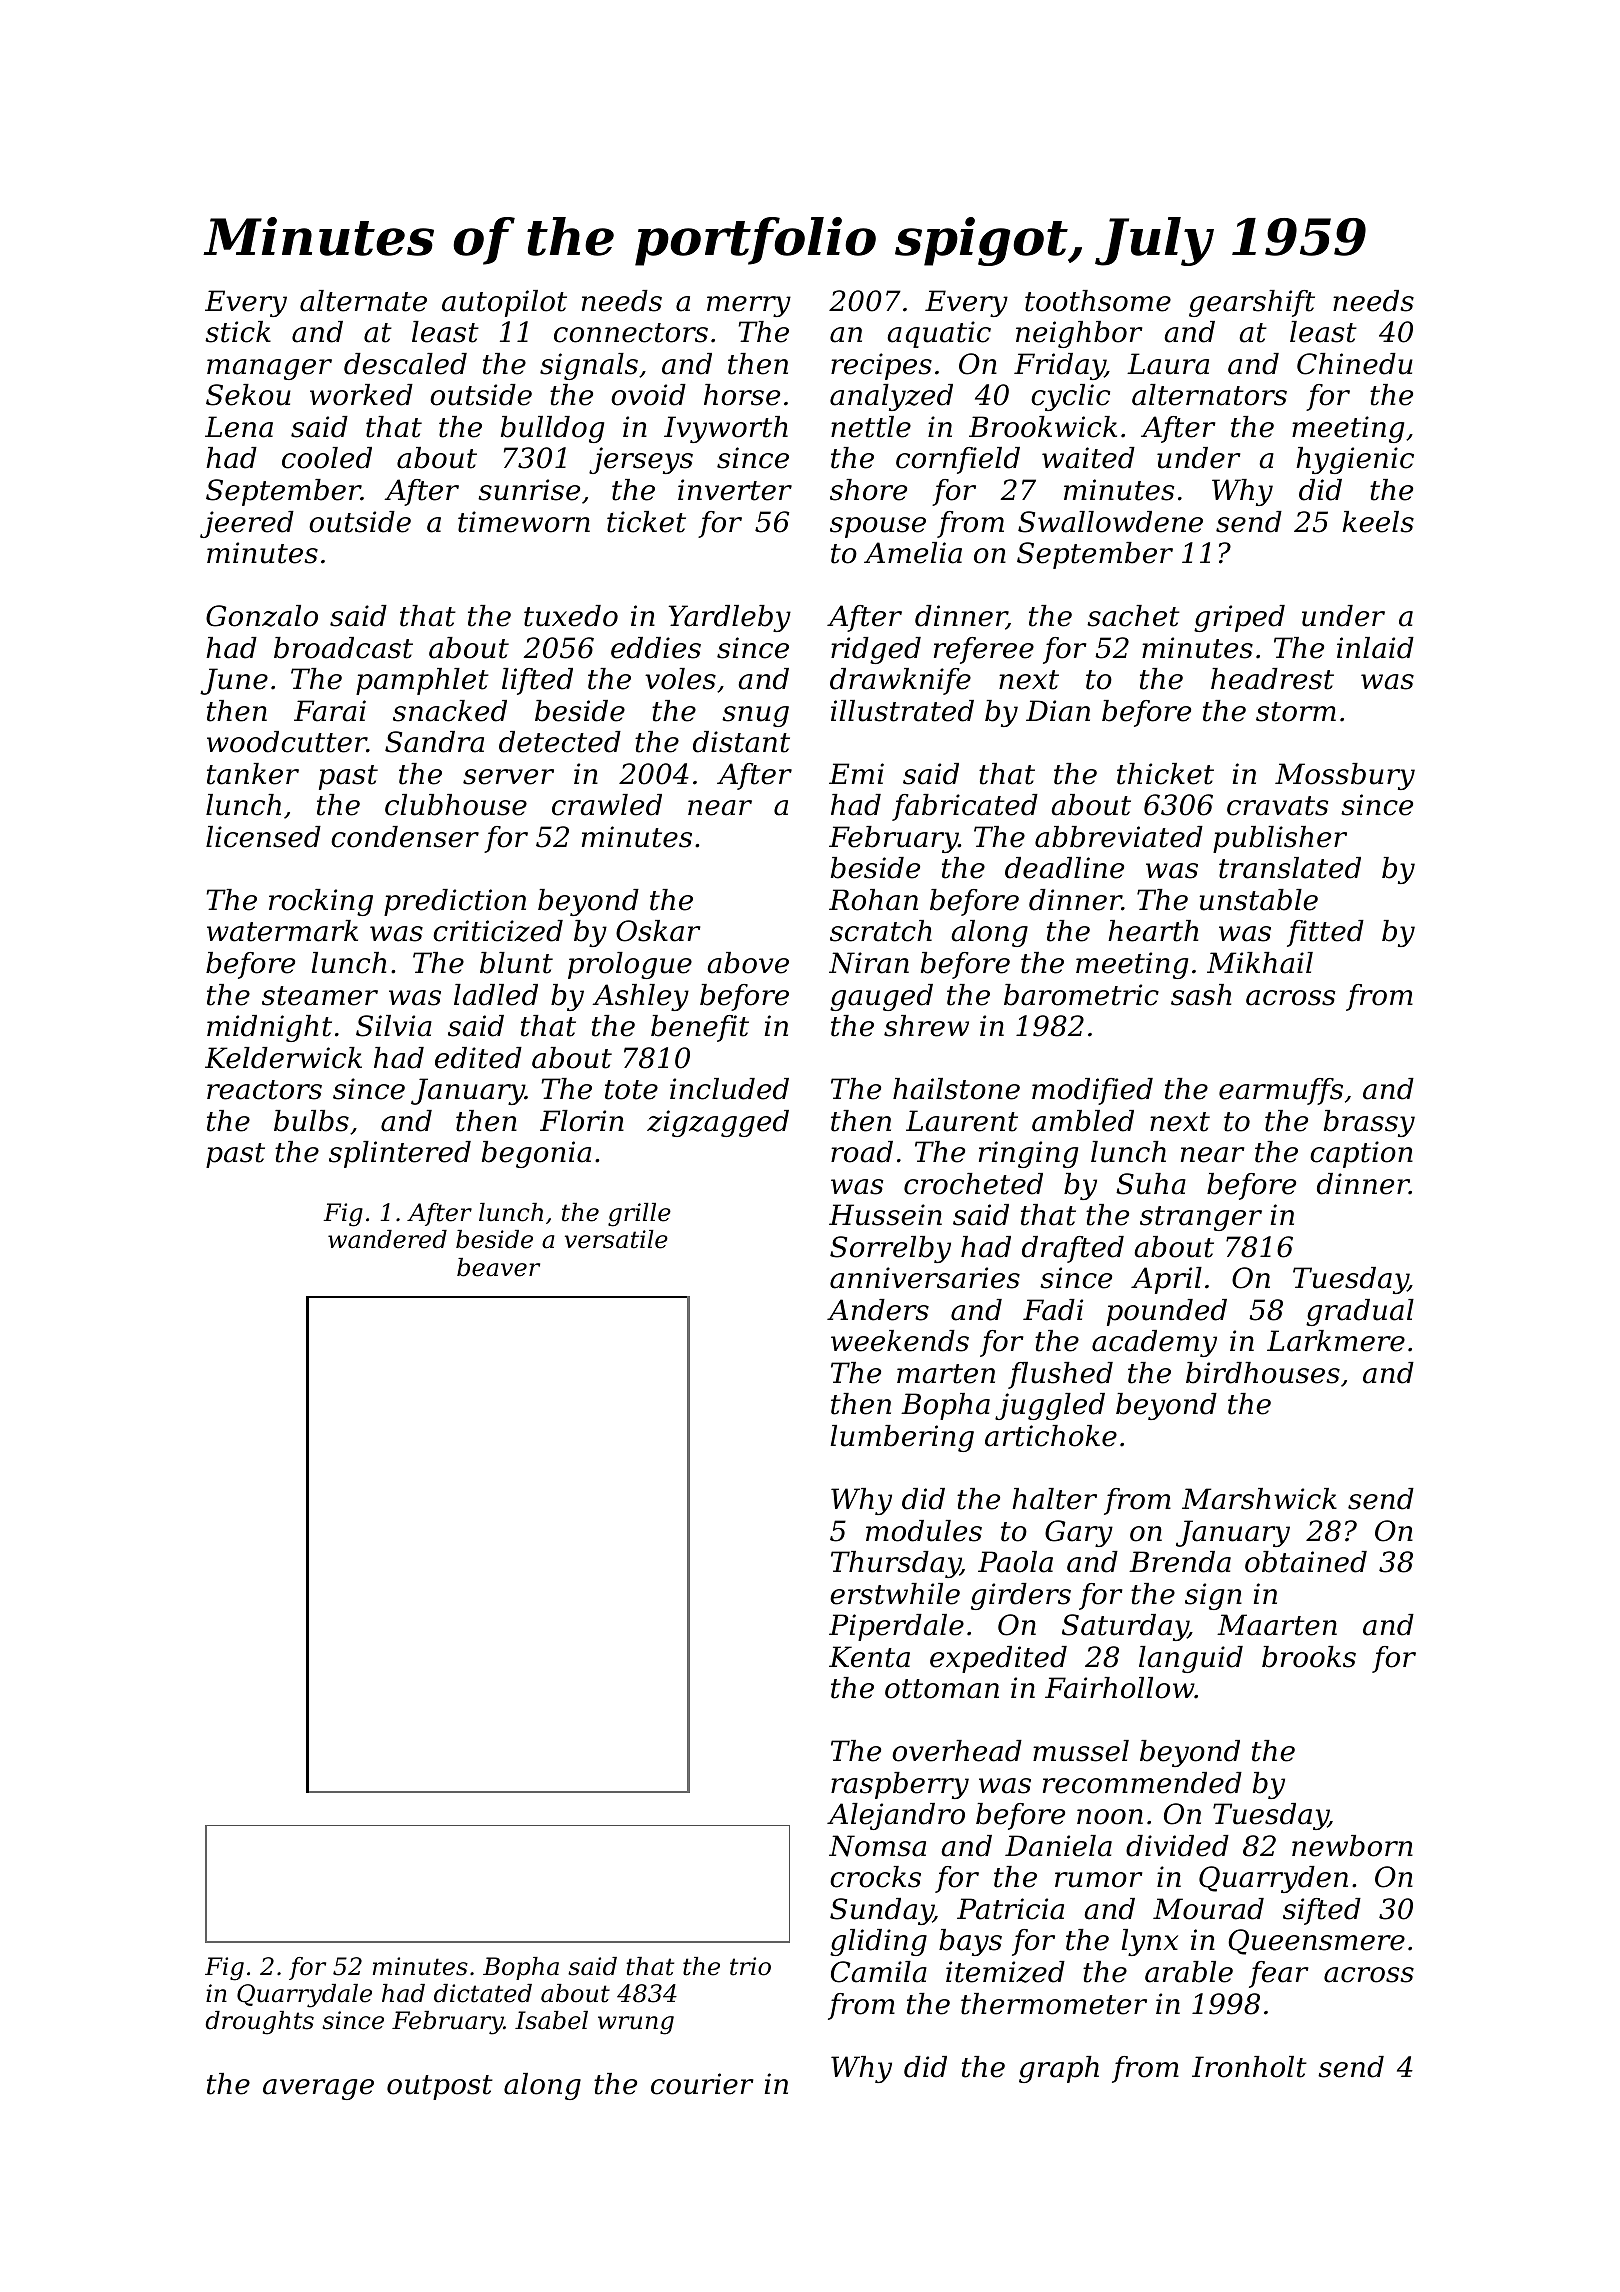  I want to click on April, so click(1166, 1280).
